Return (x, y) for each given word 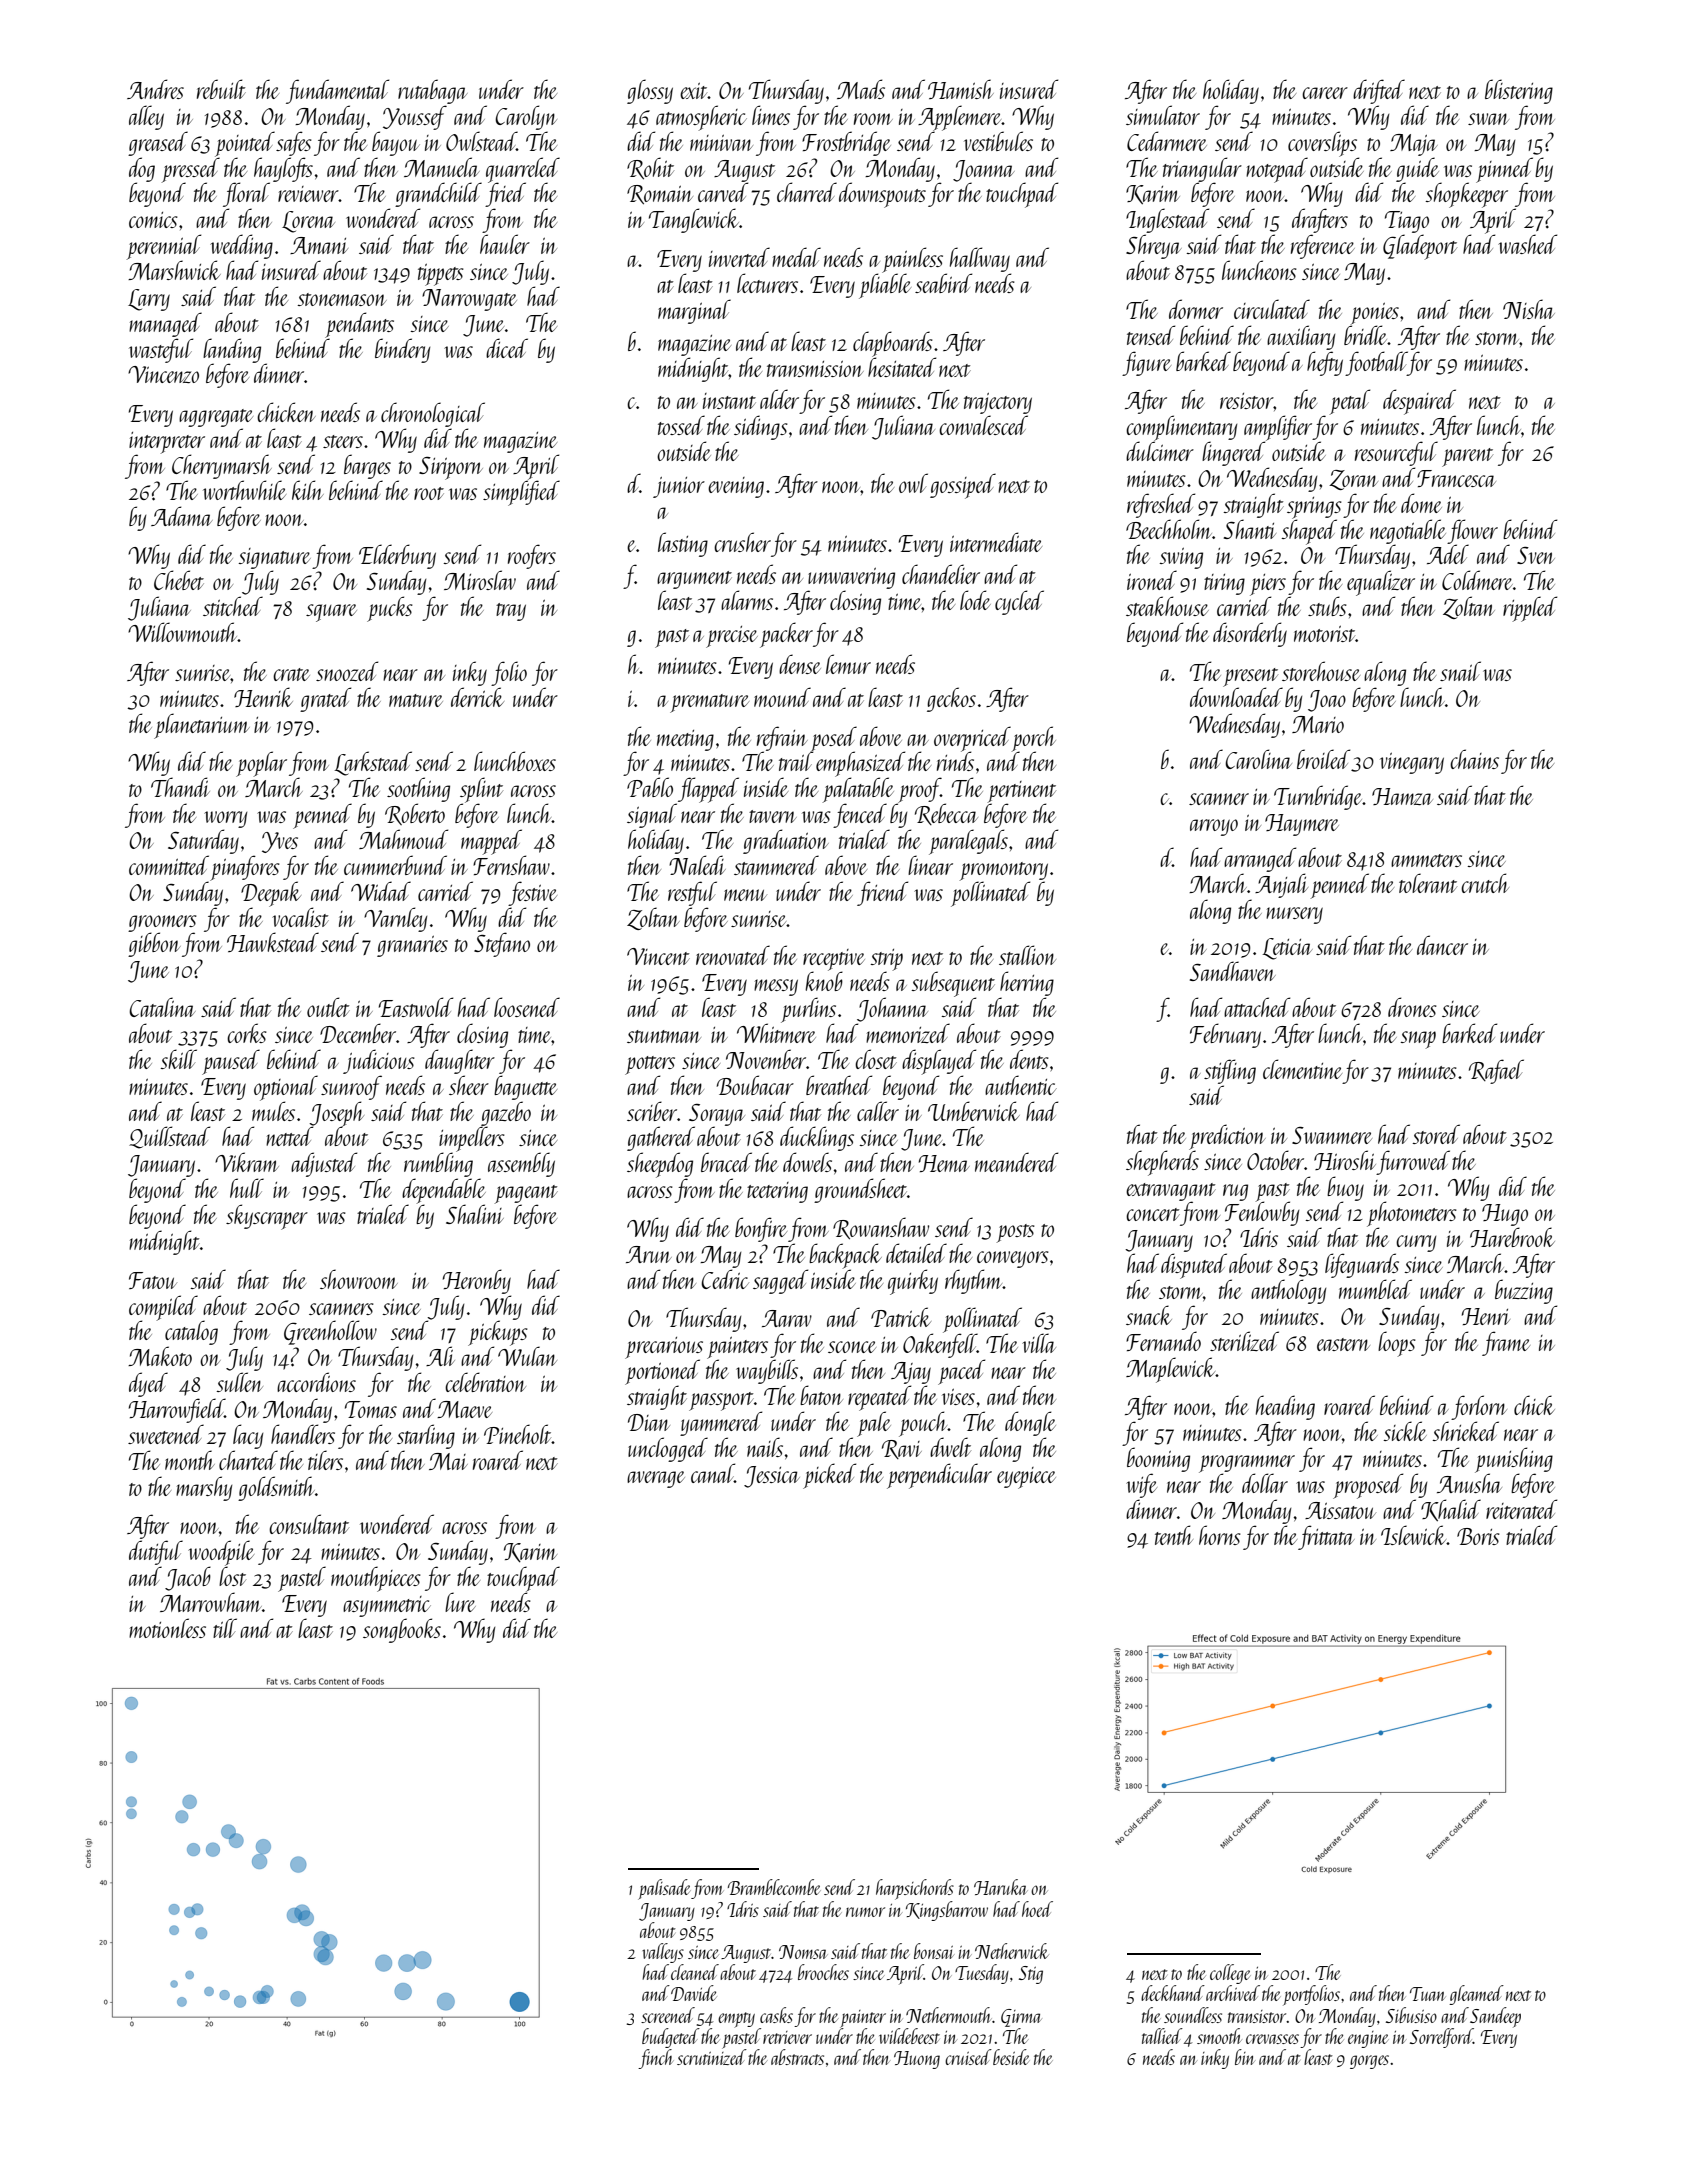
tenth (1174, 1535)
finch (656, 2059)
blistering (1519, 91)
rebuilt (221, 89)
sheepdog (660, 1165)
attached (1257, 1007)
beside (1011, 2057)
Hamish (961, 89)
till (225, 1628)
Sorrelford (1441, 2038)
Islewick (1414, 1535)
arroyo (1214, 827)
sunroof (351, 1087)
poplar (261, 764)
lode (975, 600)
